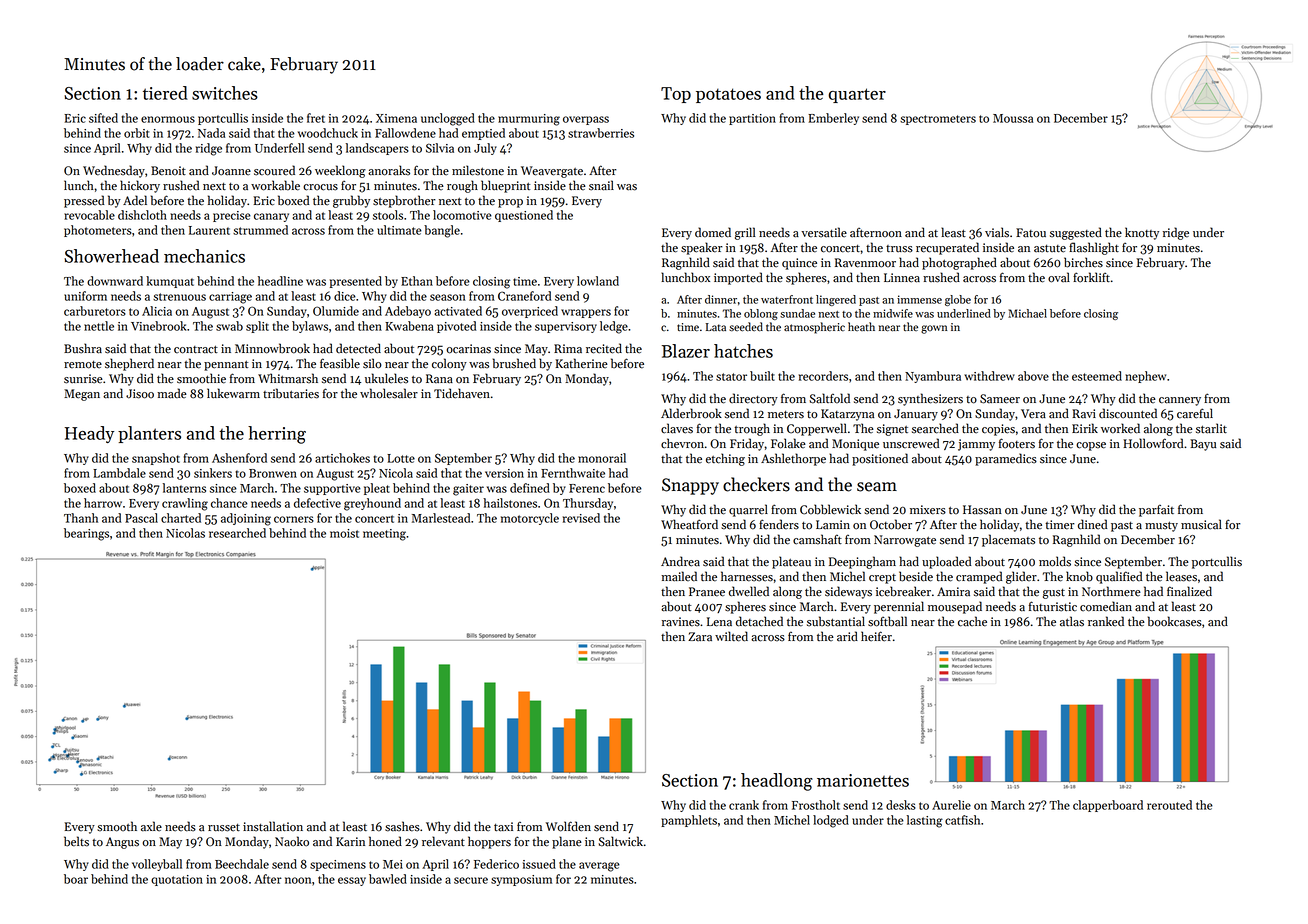 The height and width of the image is (924, 1308). Describe the element at coordinates (934, 329) in the image. I see `gown` at that location.
